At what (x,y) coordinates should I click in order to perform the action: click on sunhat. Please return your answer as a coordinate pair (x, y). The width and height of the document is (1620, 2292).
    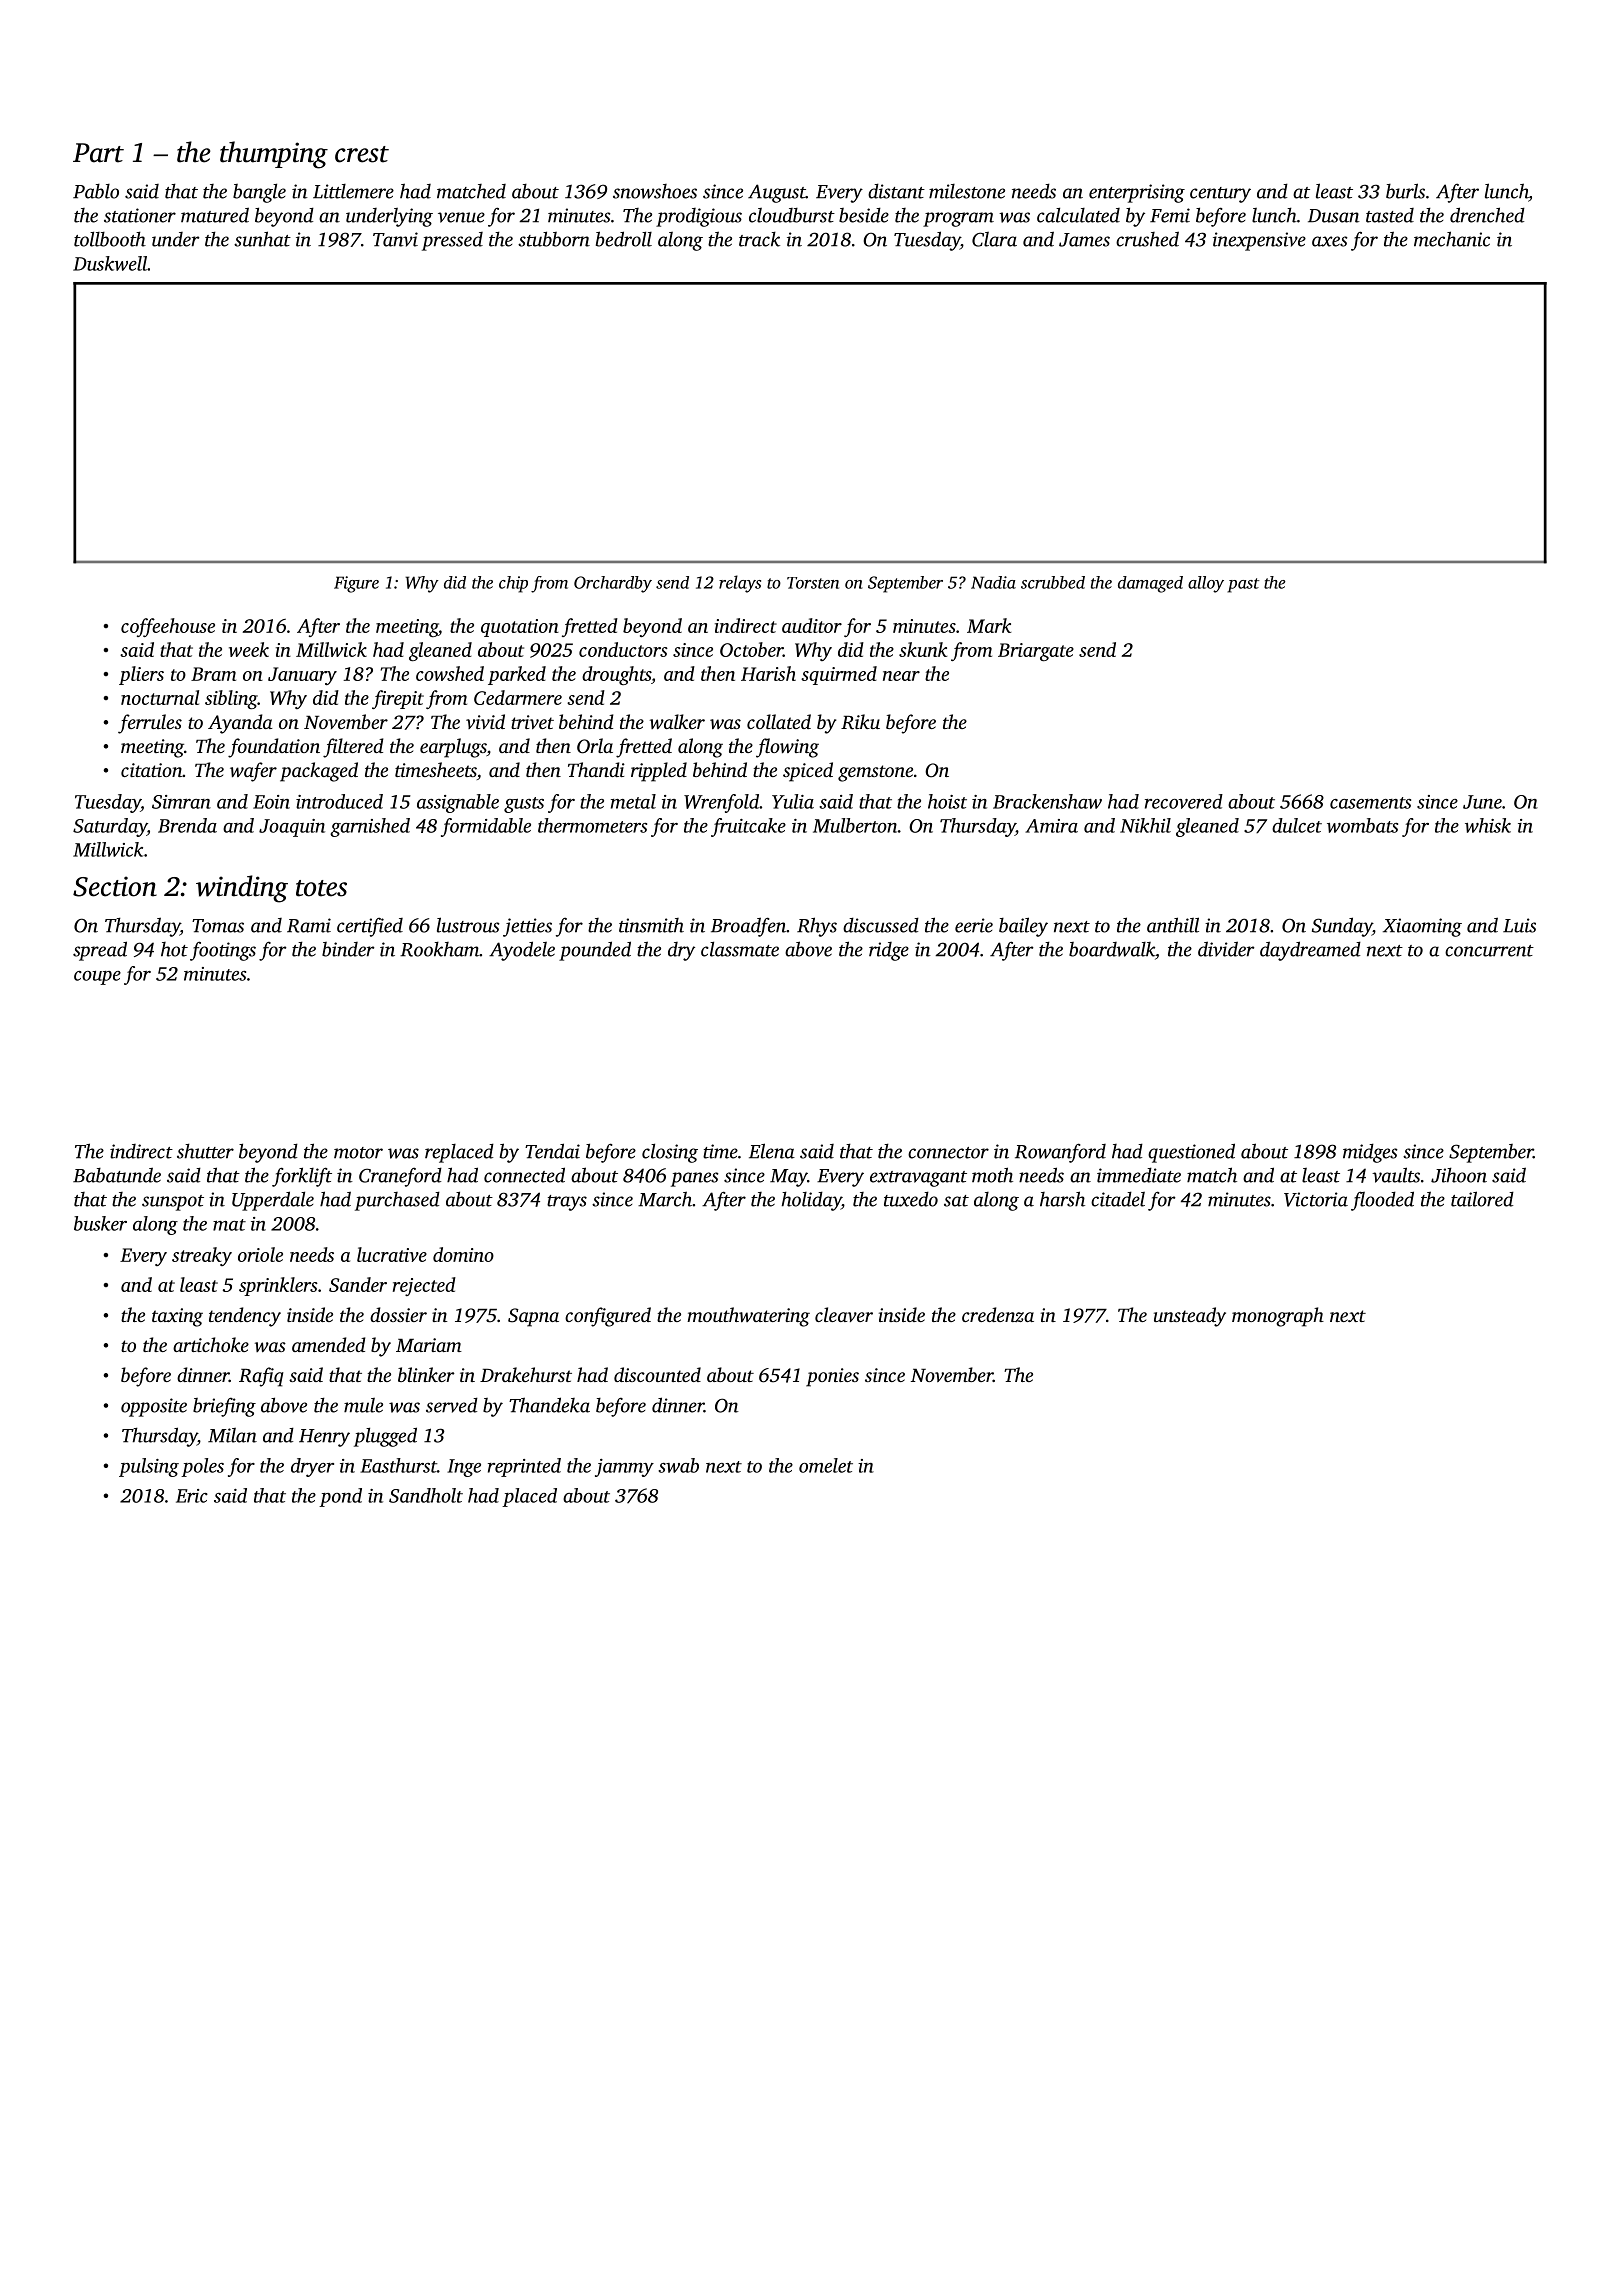
    Looking at the image, I should click on (262, 239).
